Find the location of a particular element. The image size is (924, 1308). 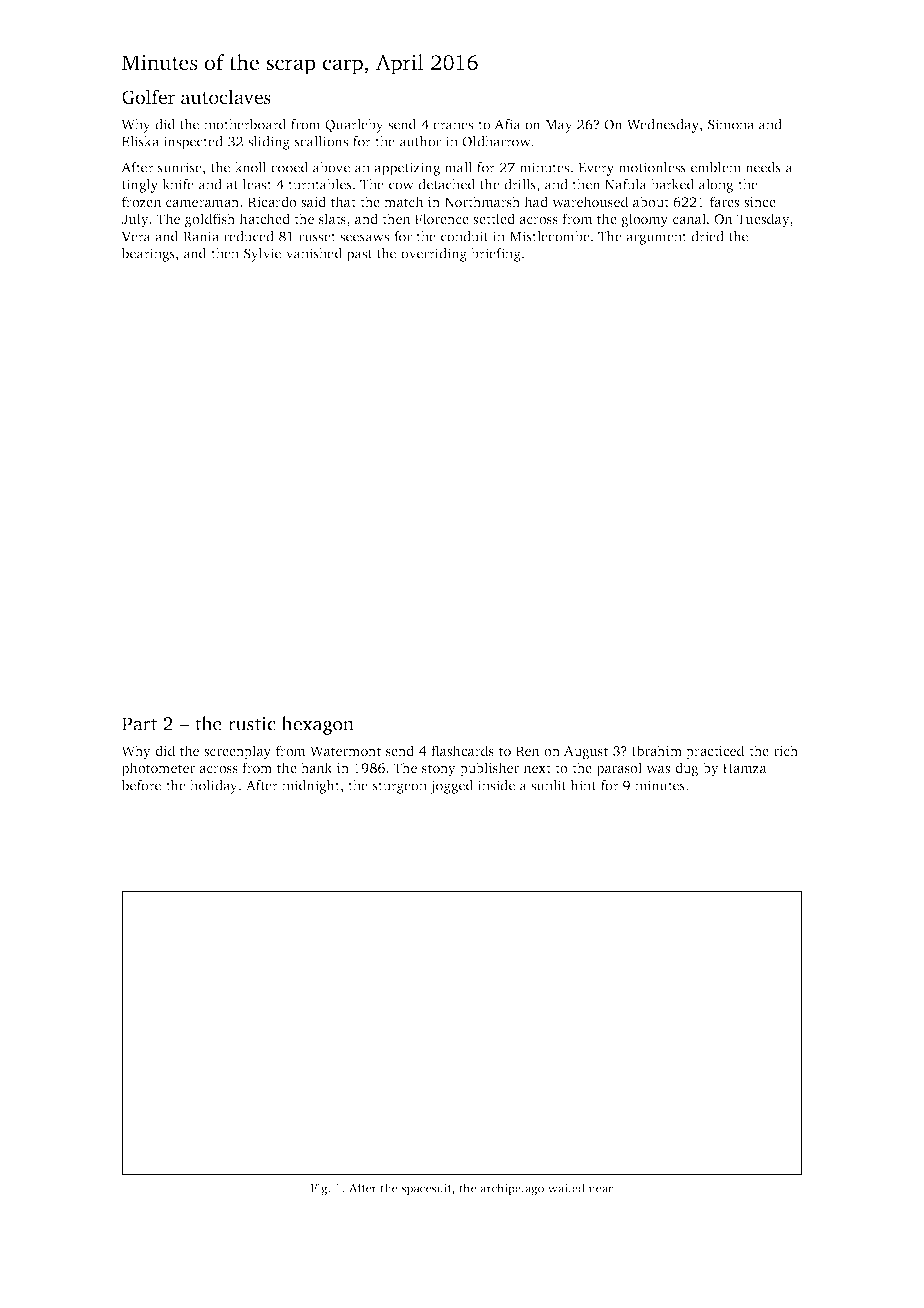

hint is located at coordinates (583, 785).
